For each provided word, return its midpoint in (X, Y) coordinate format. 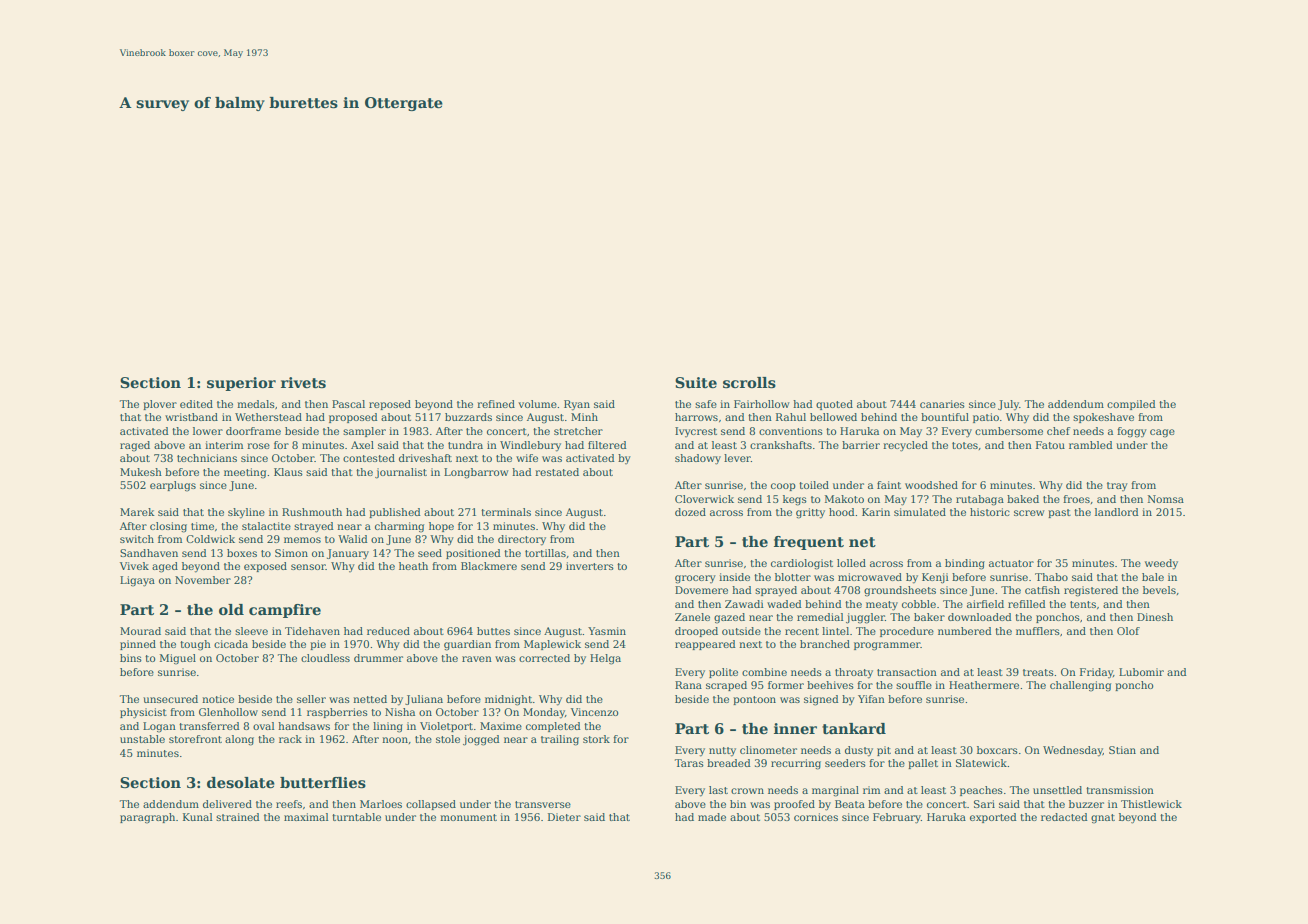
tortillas (545, 553)
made (712, 817)
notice (218, 699)
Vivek (134, 566)
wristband (191, 417)
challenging (1080, 686)
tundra (465, 445)
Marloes (381, 804)
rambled (1091, 445)
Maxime (501, 726)
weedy (1161, 564)
